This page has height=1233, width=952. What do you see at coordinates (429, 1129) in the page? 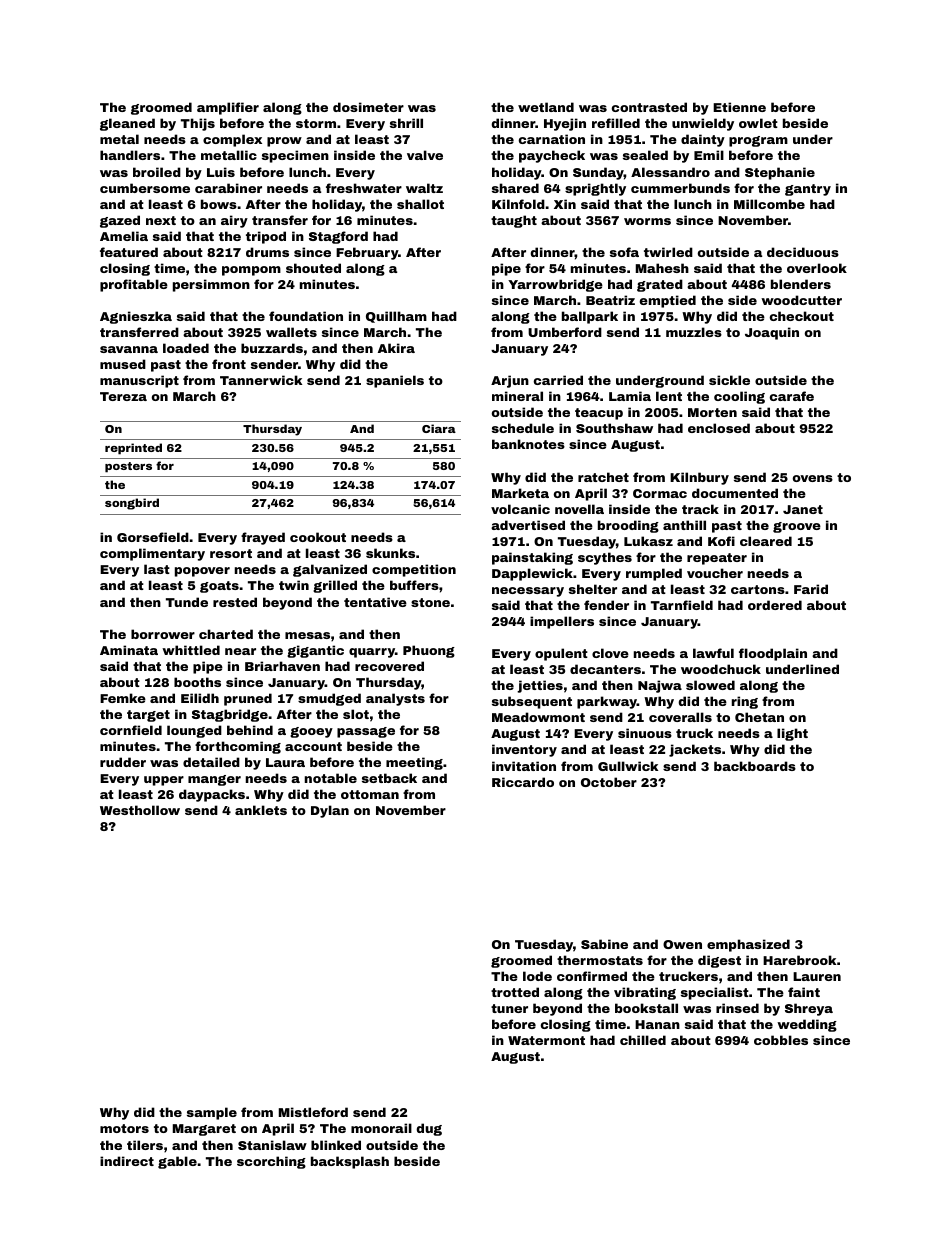
I see `dug` at bounding box center [429, 1129].
